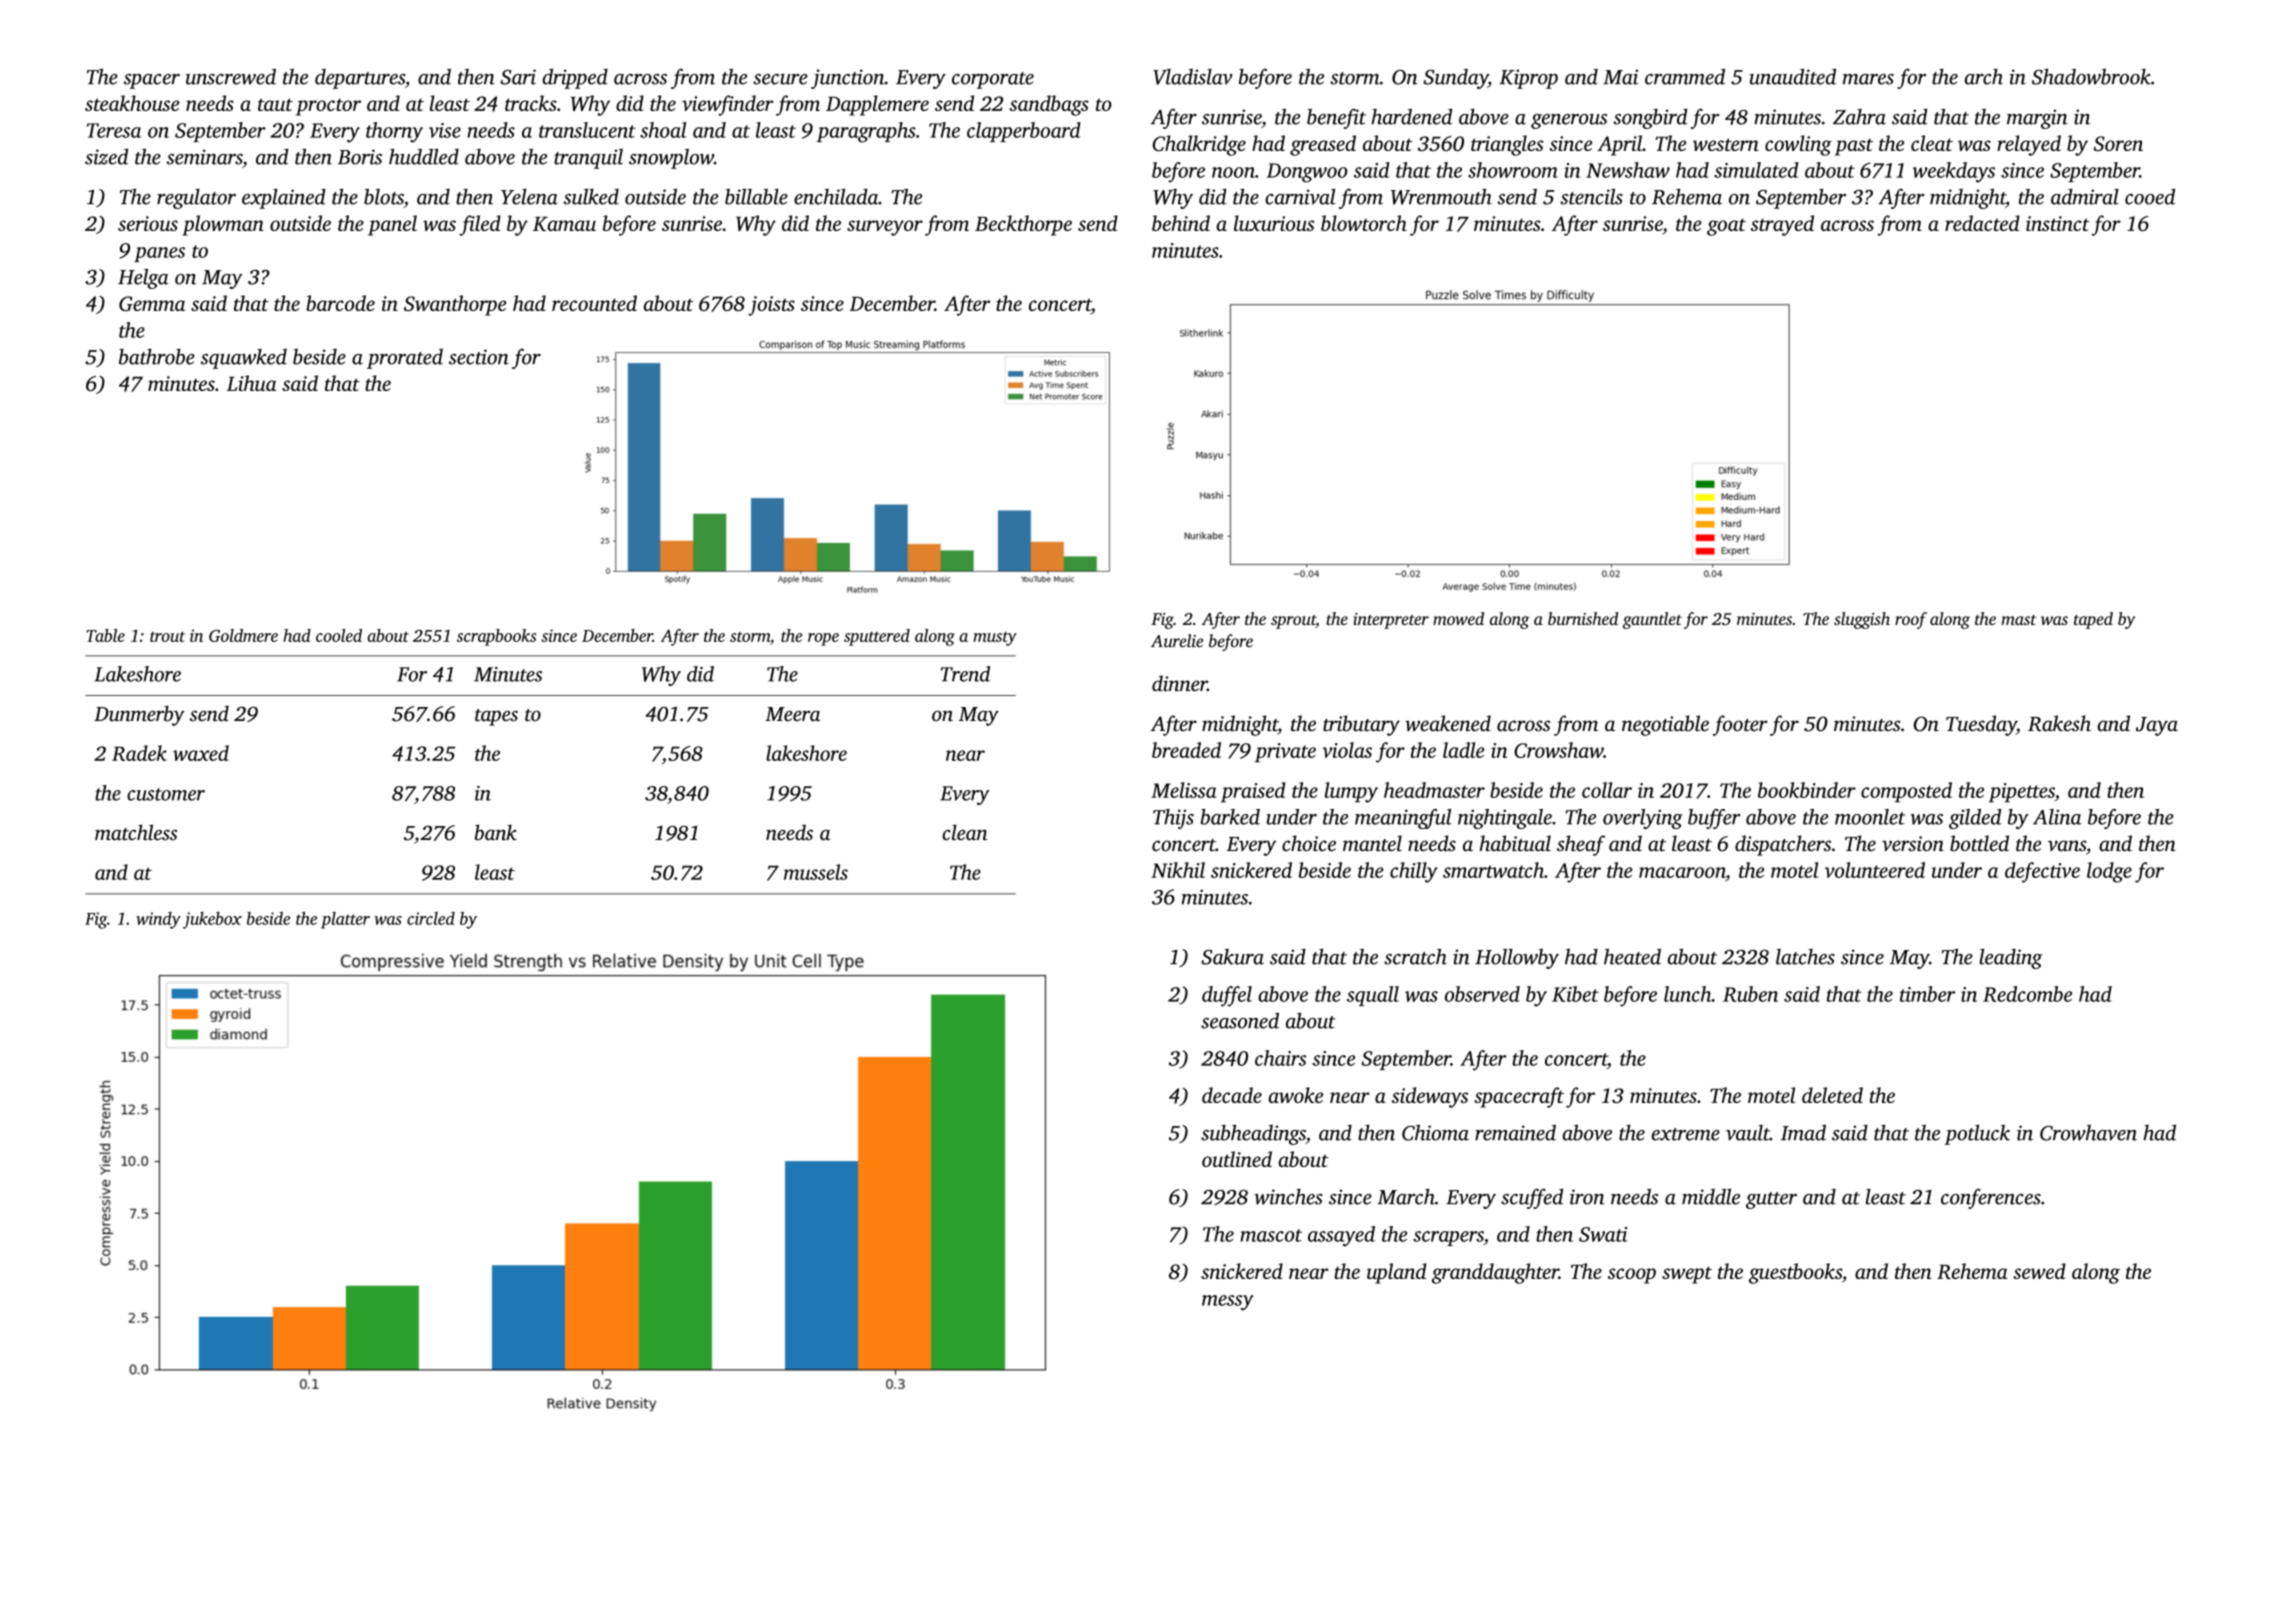 This image has height=1607, width=2273. What do you see at coordinates (1911, 620) in the image?
I see `roof` at bounding box center [1911, 620].
